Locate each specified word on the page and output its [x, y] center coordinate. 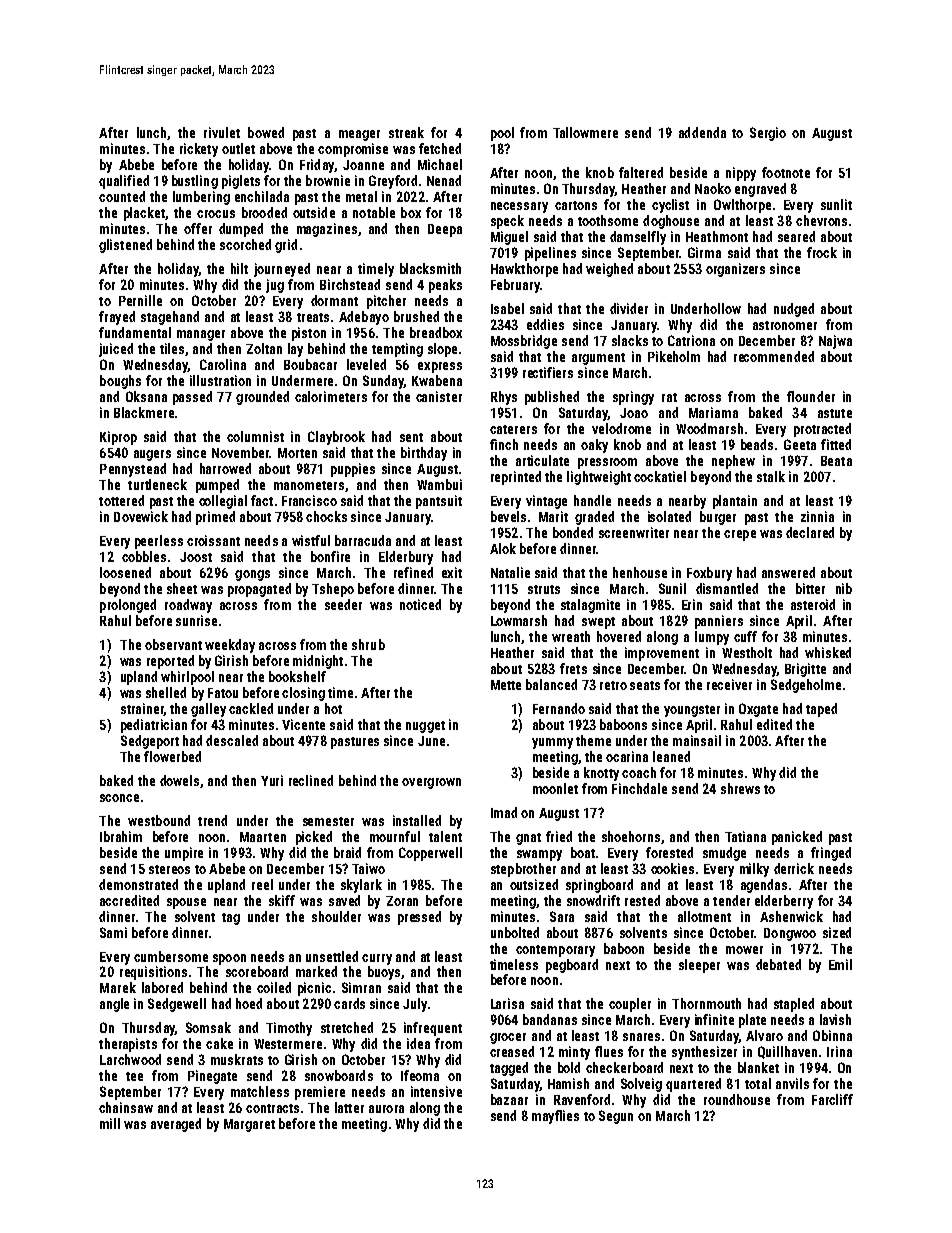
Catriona [691, 340]
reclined [311, 780]
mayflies [555, 1117]
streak [406, 132]
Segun [616, 1117]
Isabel [507, 308]
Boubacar [310, 364]
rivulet [222, 132]
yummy [552, 743]
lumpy [712, 638]
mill [110, 1123]
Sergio [768, 134]
